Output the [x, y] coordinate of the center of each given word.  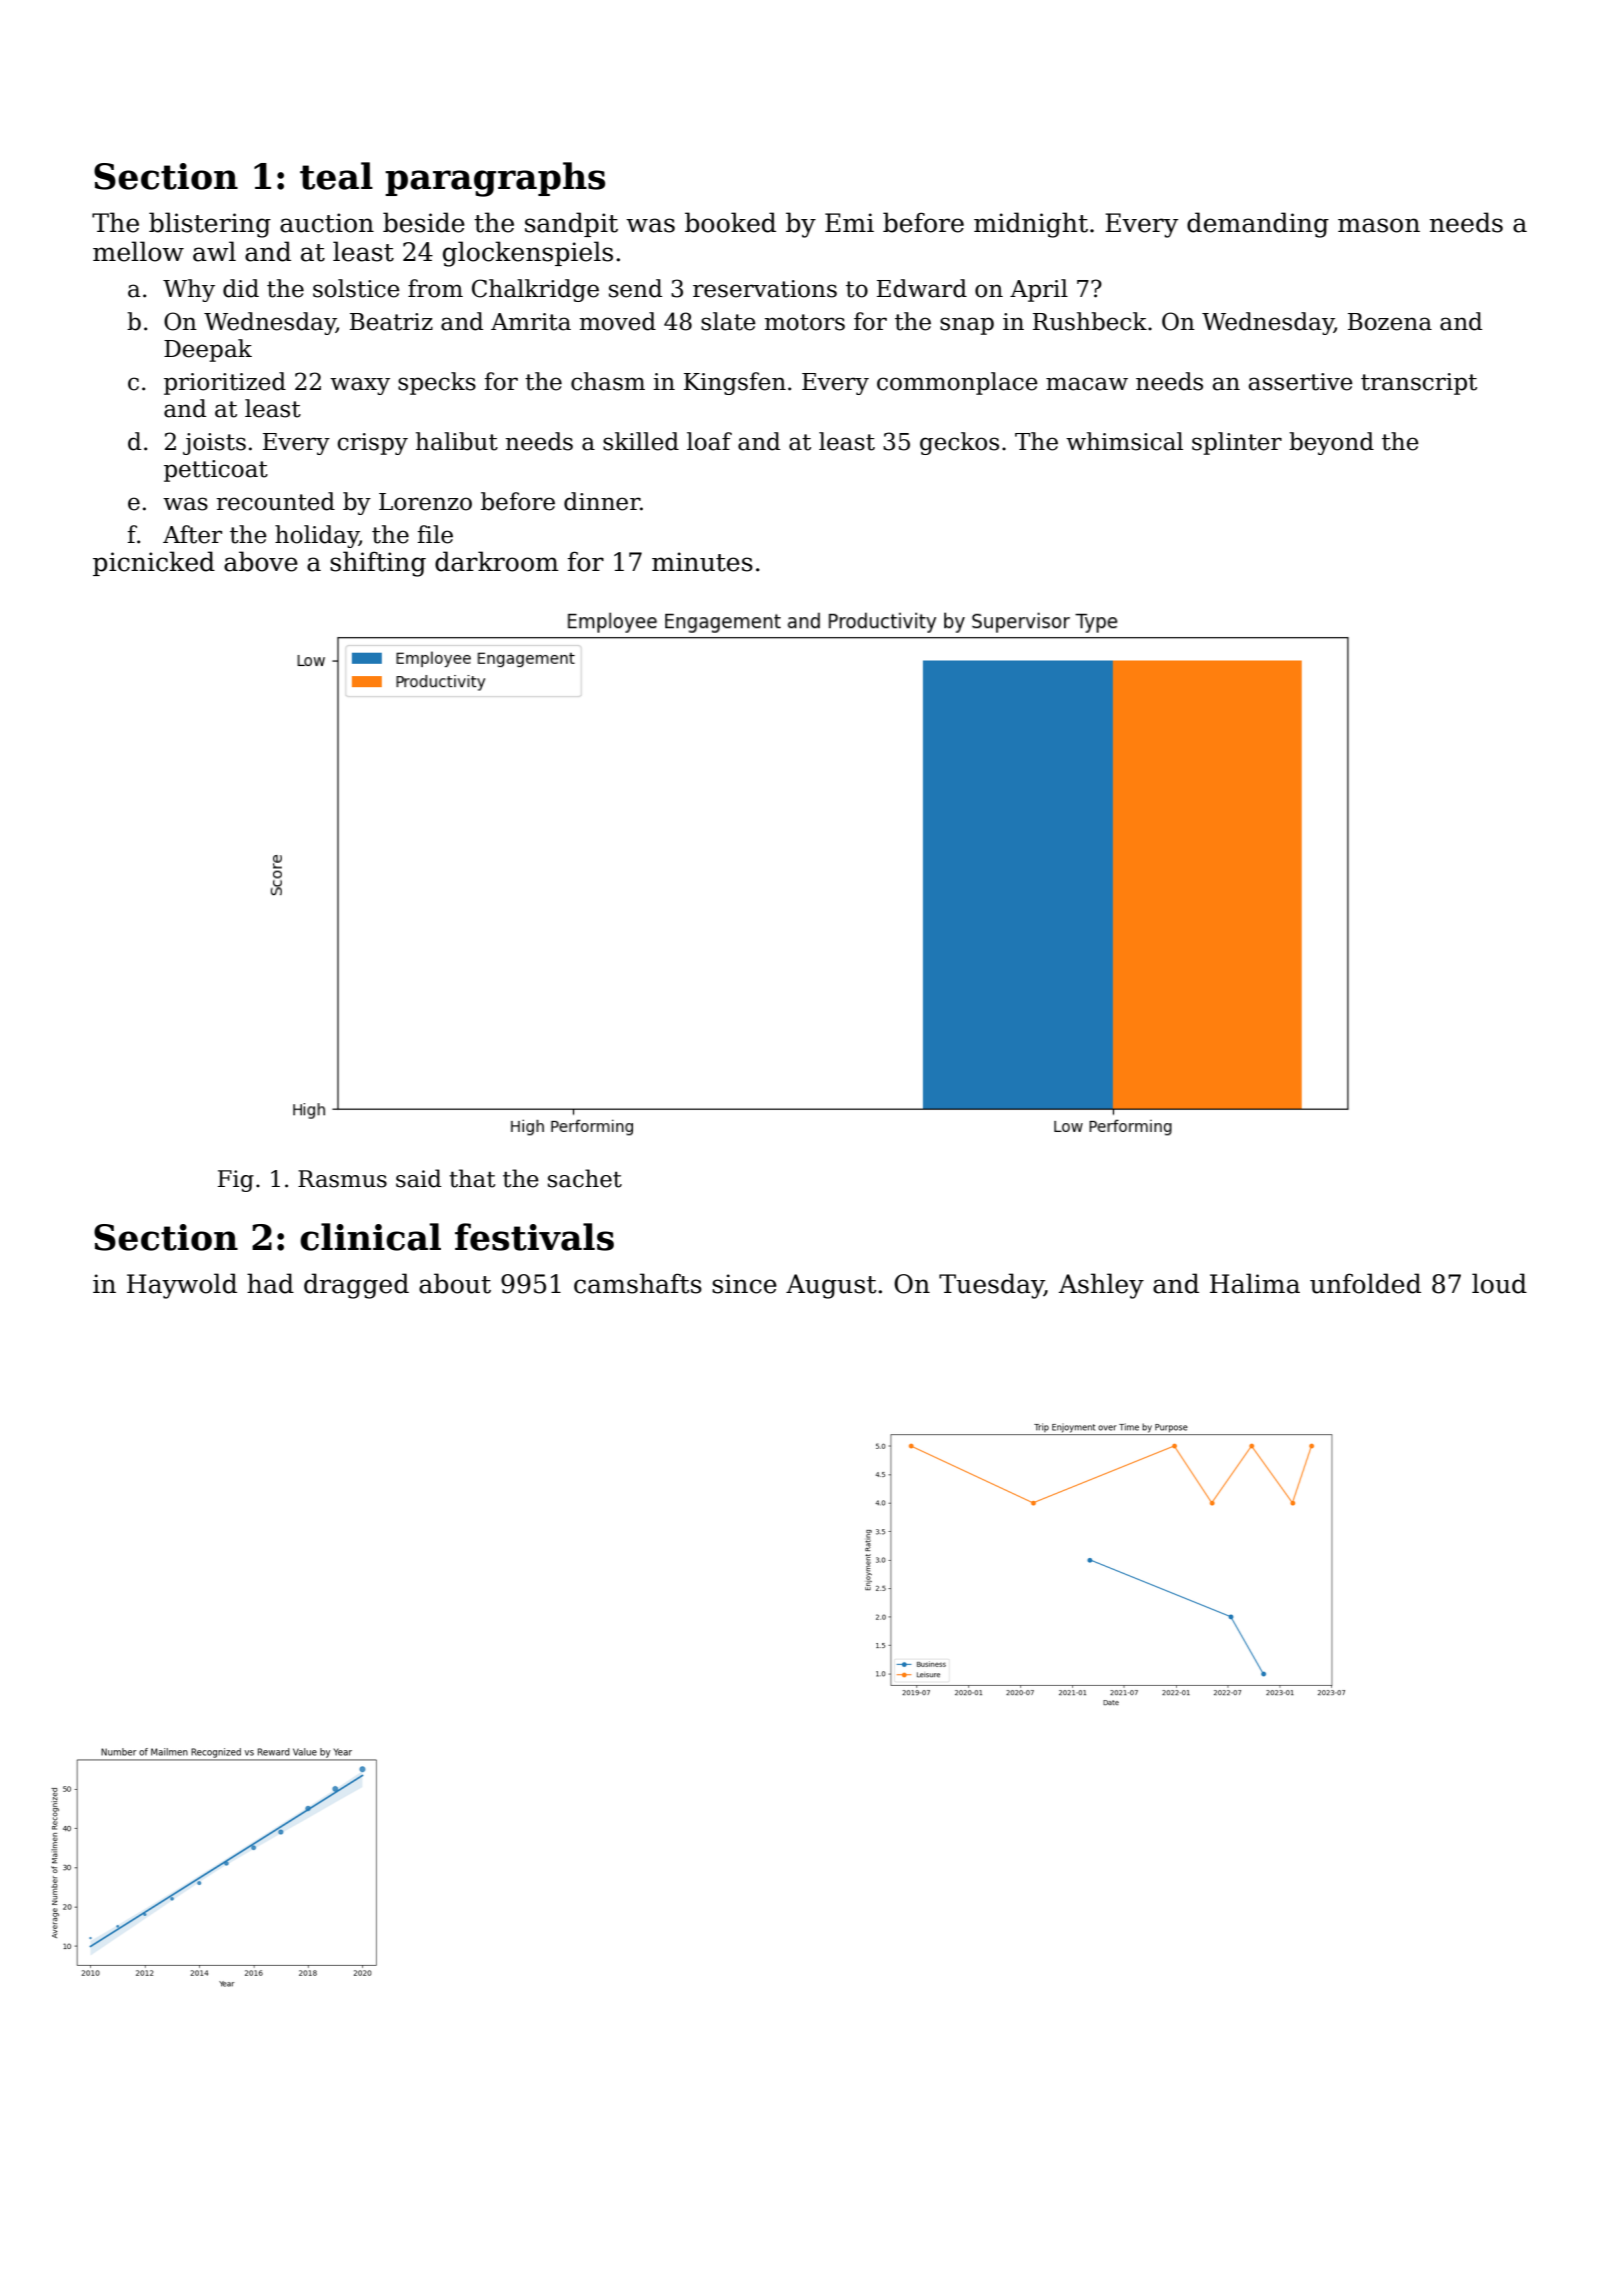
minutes [702, 562]
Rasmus [342, 1179]
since [744, 1284]
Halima [1255, 1283]
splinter [1237, 443]
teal [336, 176]
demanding [1258, 225]
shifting [378, 564]
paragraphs [495, 179]
